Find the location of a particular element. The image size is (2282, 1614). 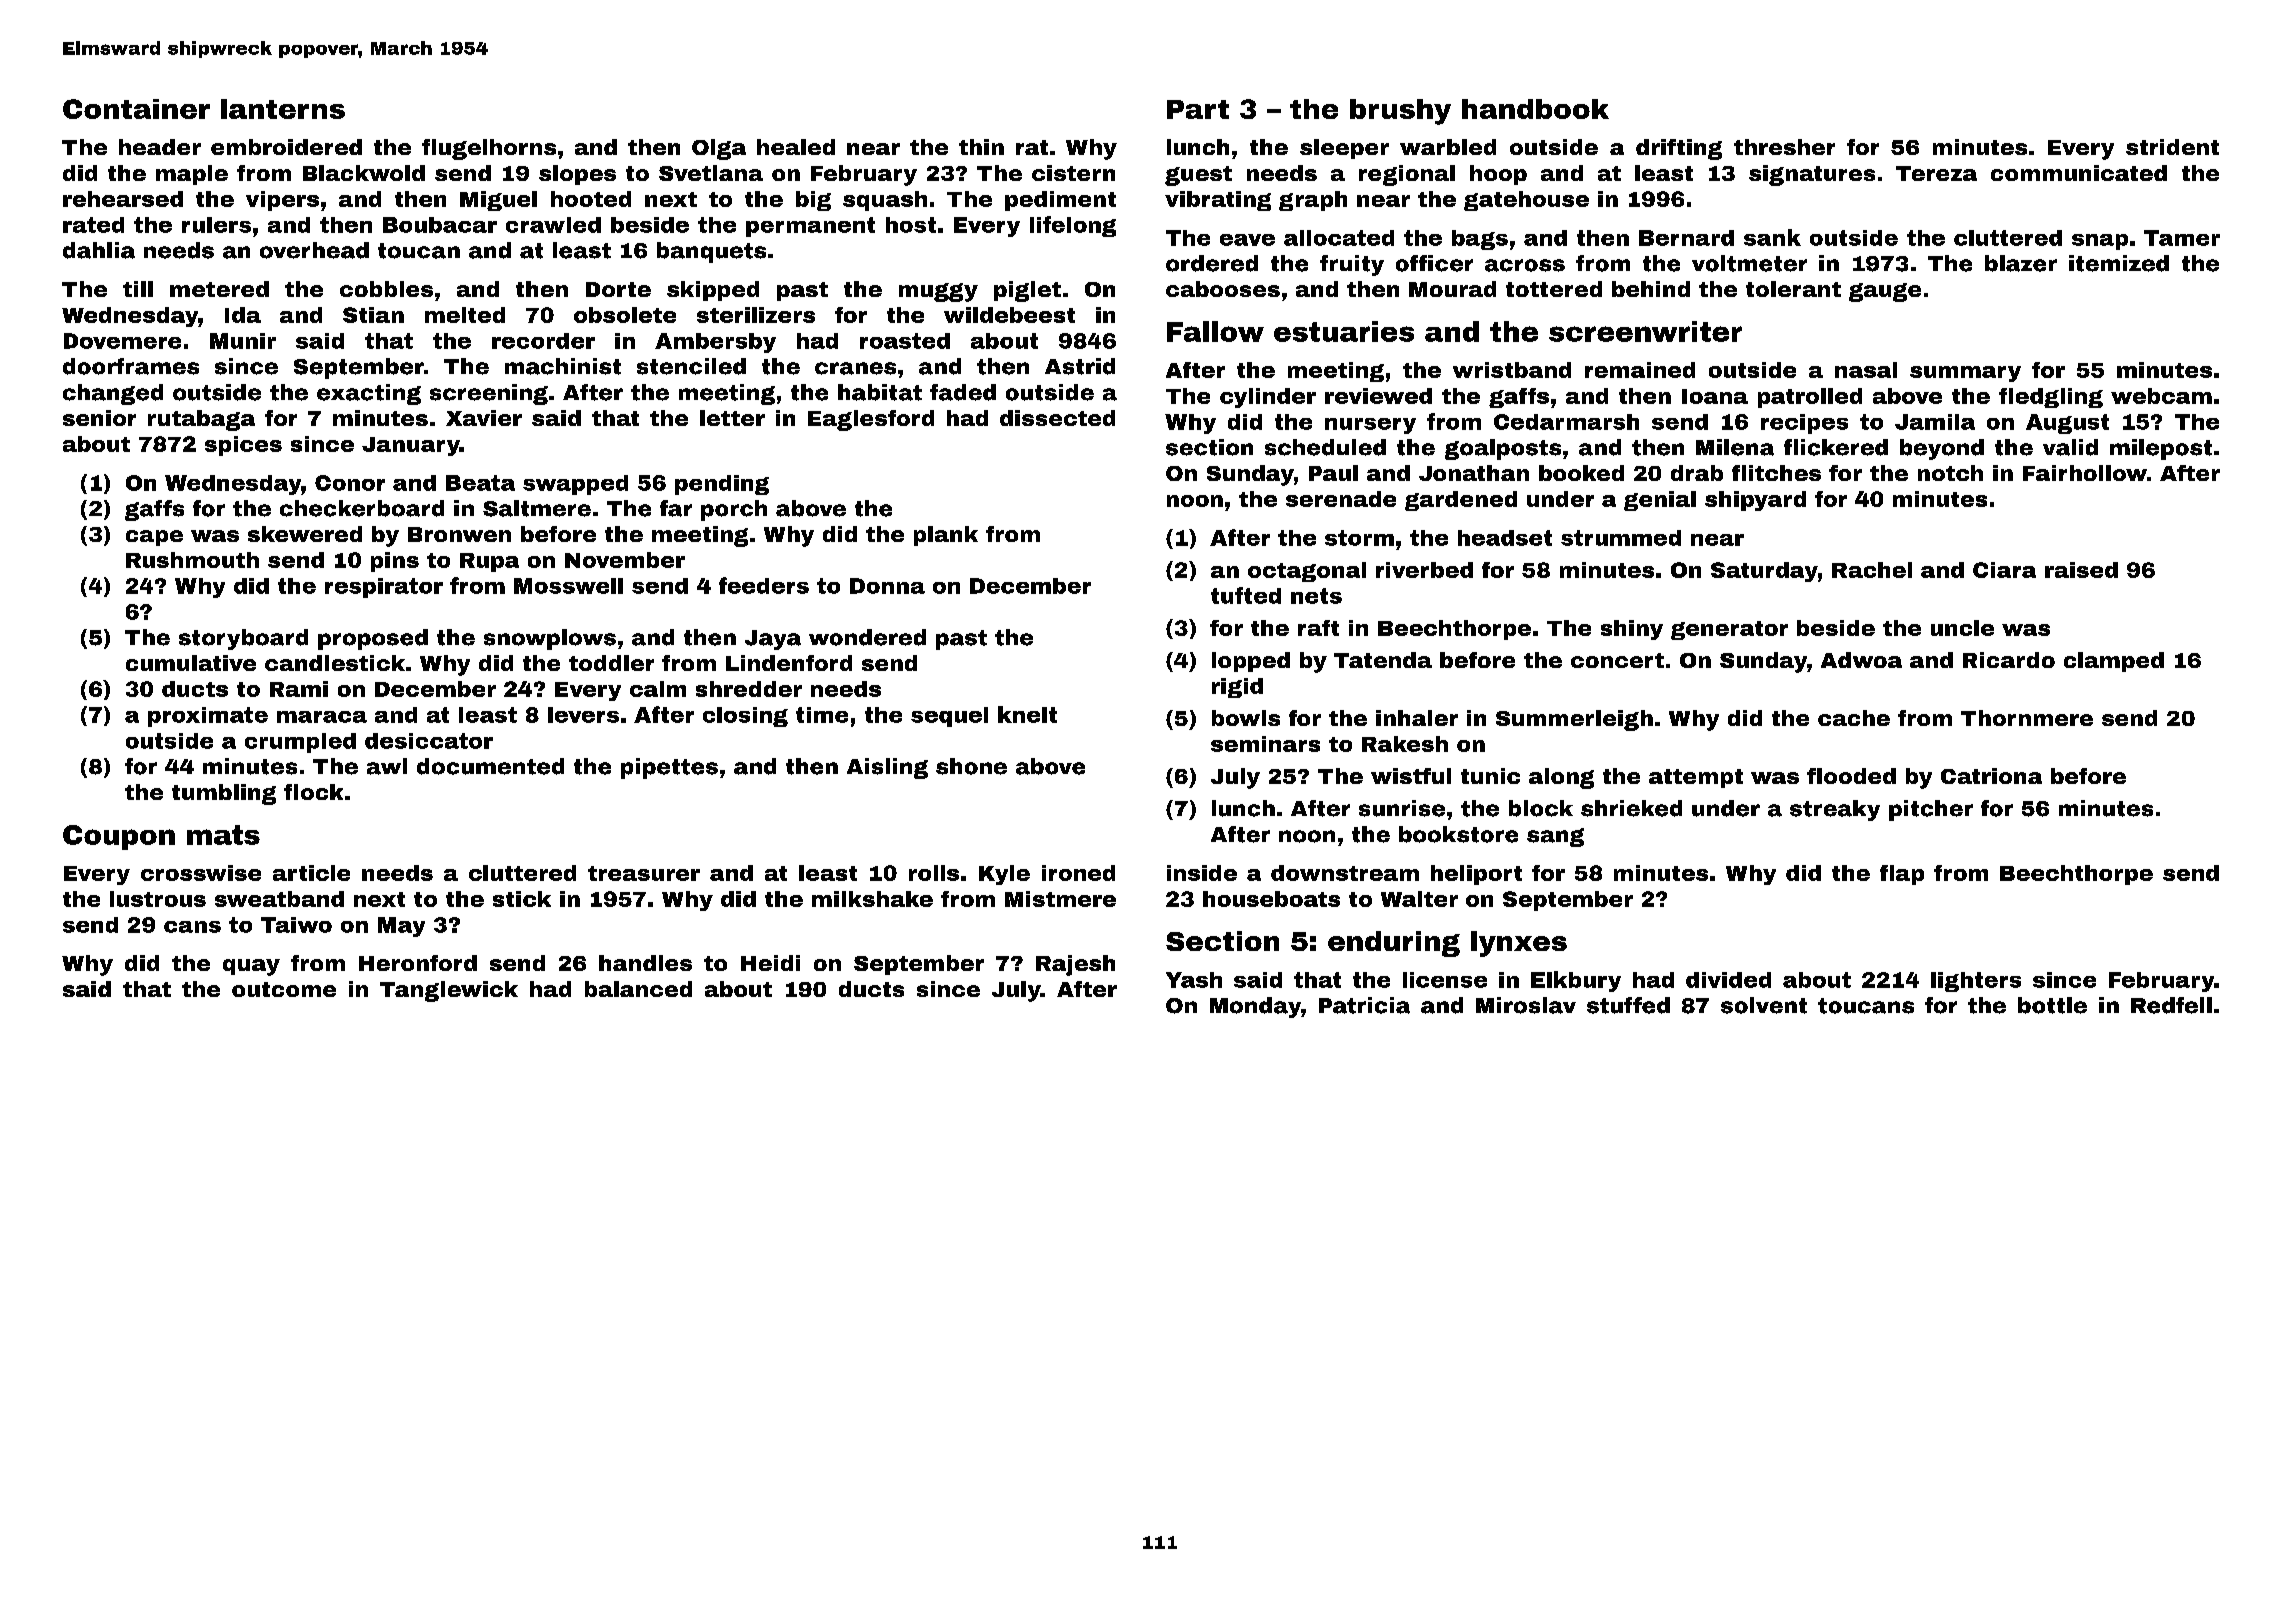

handbook is located at coordinates (1535, 109).
